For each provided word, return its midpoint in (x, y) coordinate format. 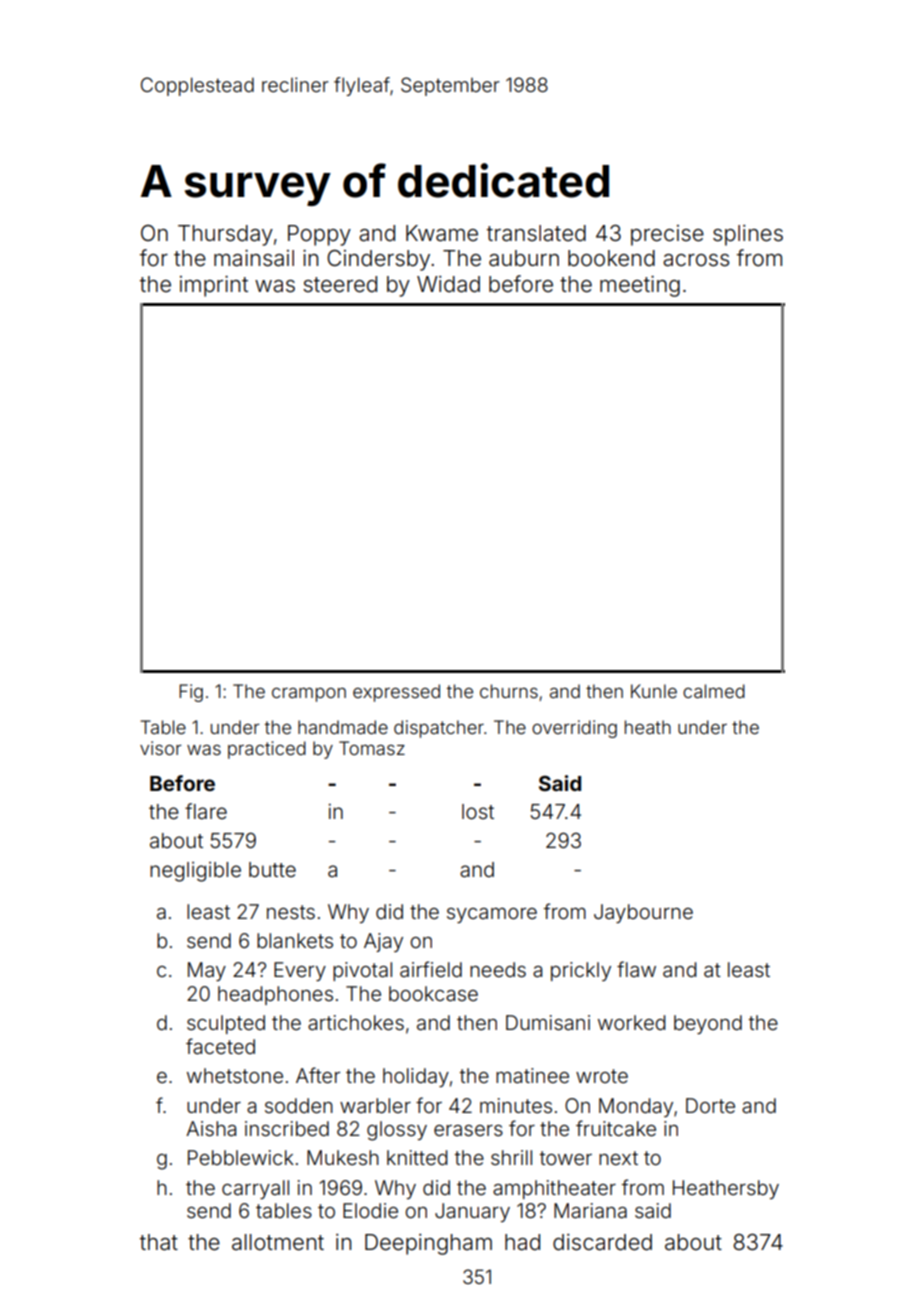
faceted (220, 1046)
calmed (714, 691)
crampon (309, 694)
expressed (396, 693)
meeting (640, 286)
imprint (214, 286)
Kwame (442, 233)
